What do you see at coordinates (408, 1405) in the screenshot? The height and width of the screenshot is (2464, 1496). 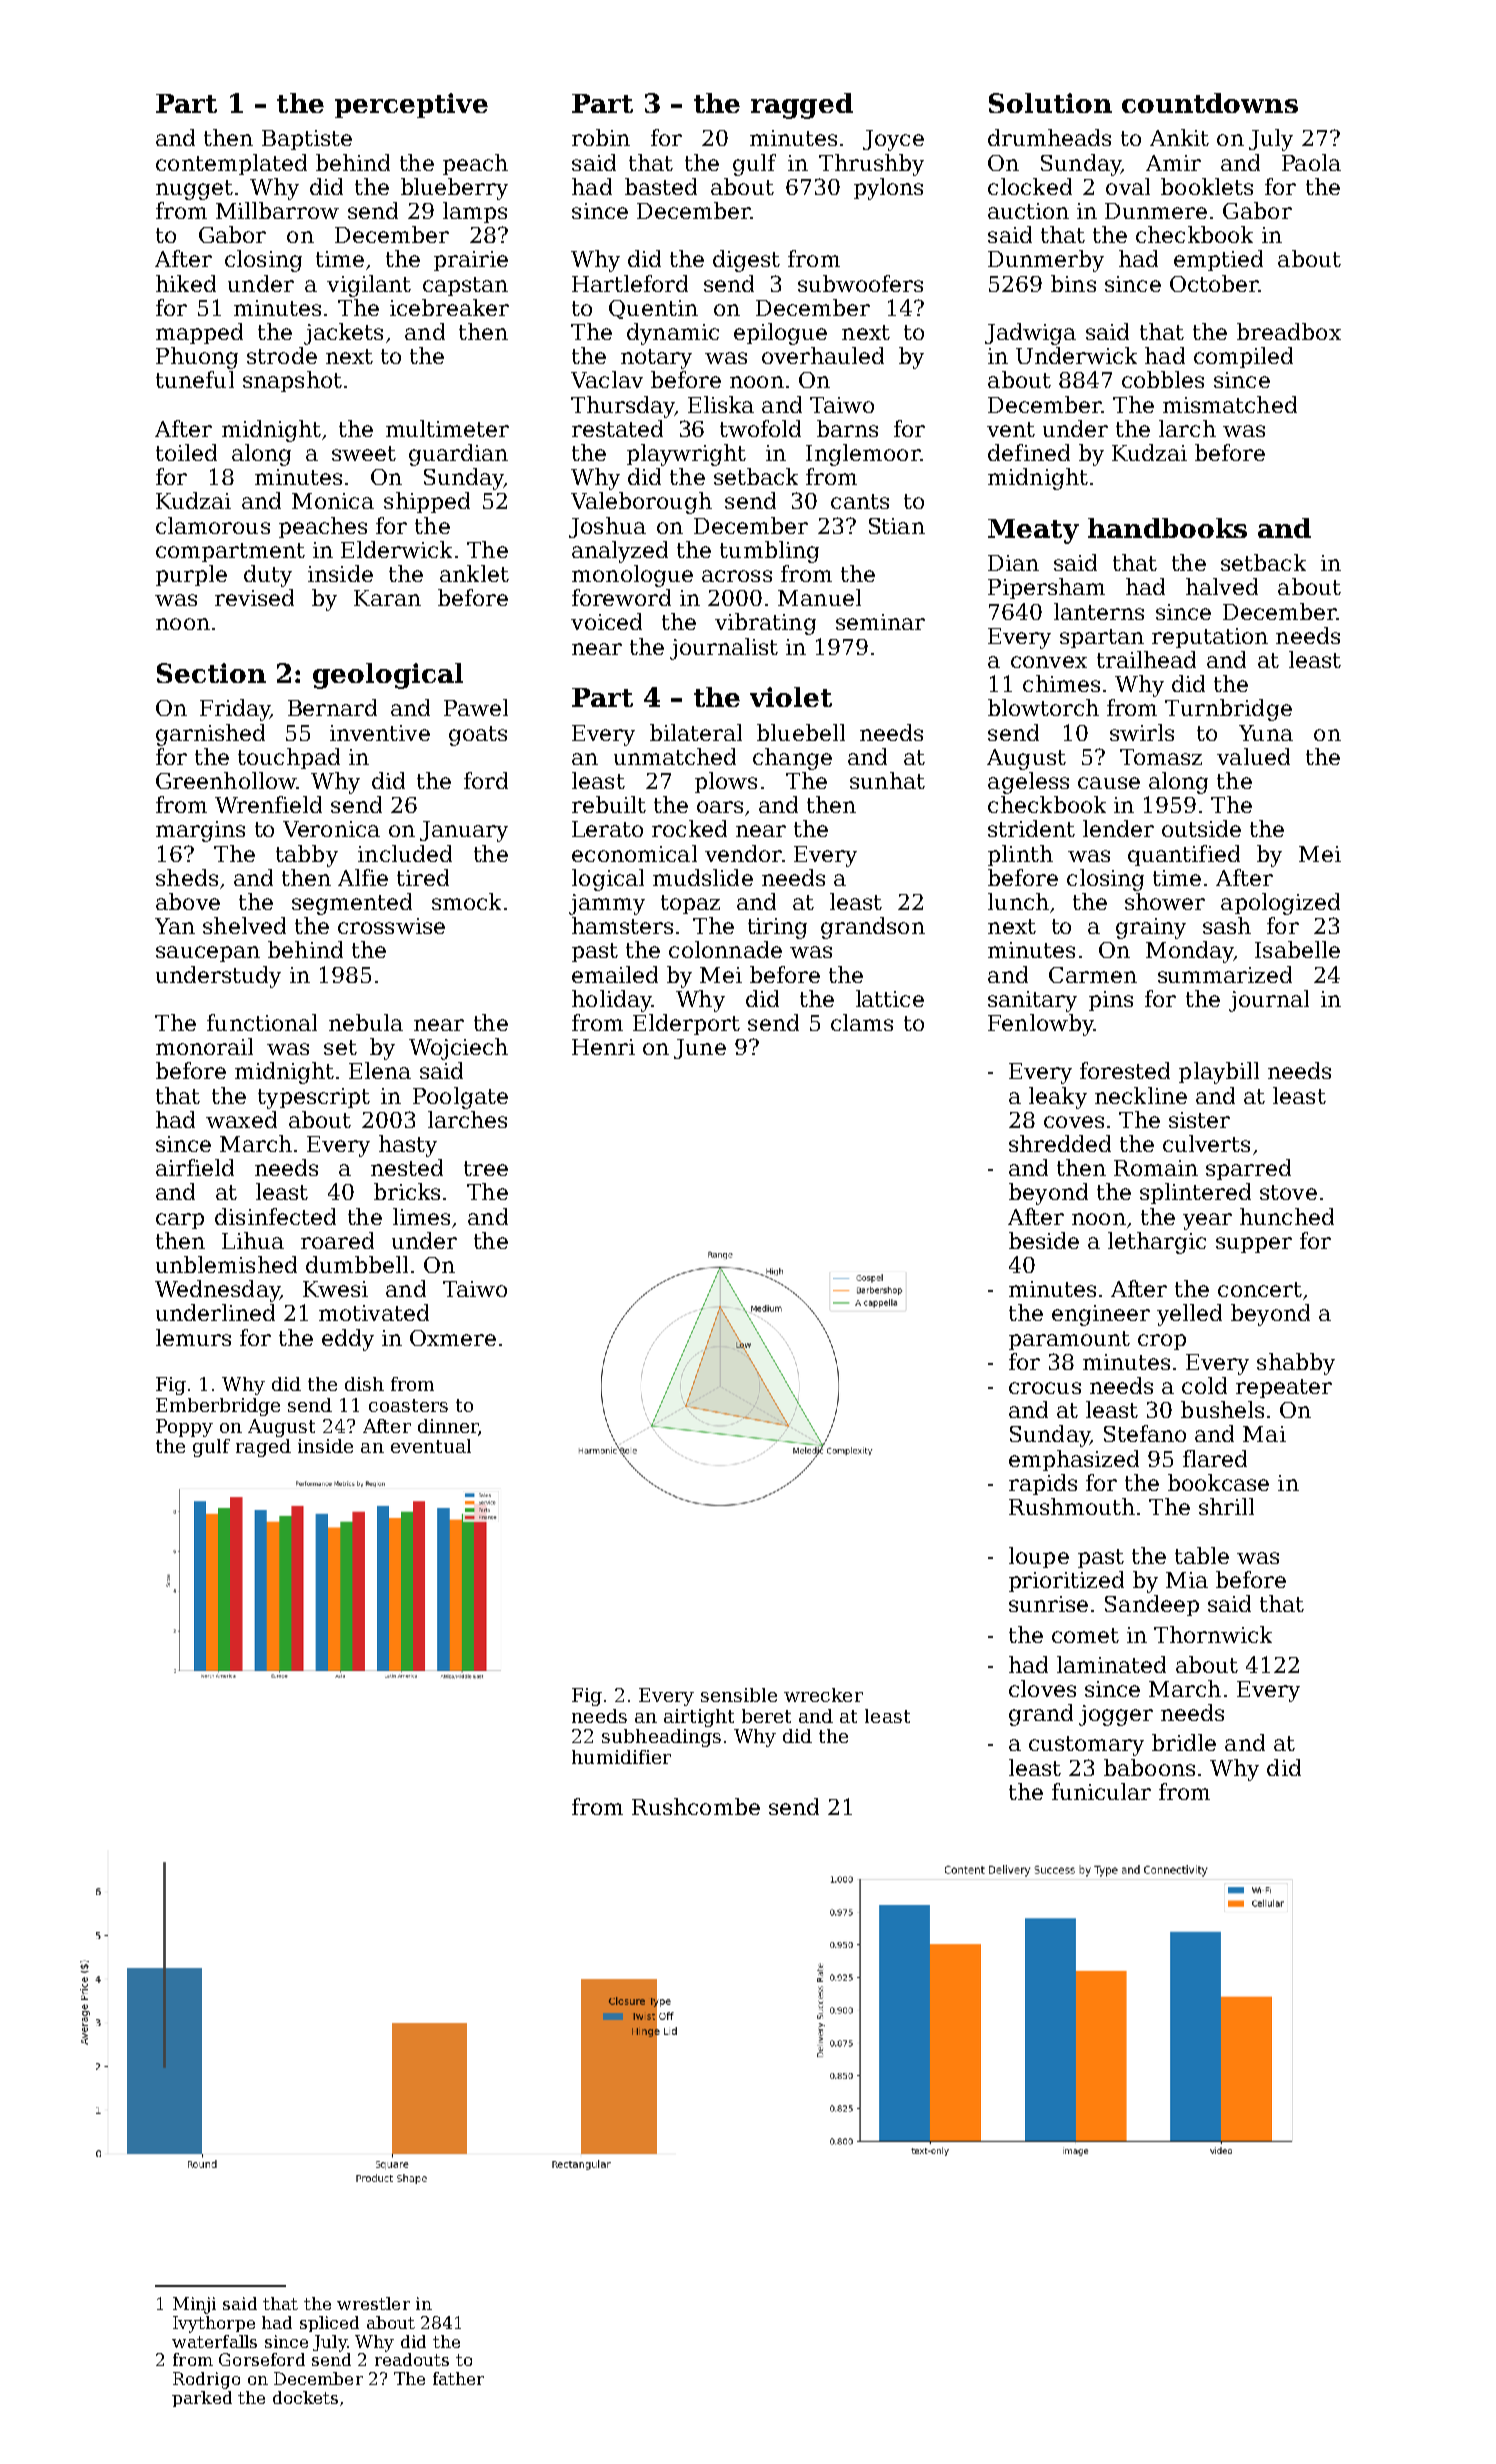 I see `coasters` at bounding box center [408, 1405].
